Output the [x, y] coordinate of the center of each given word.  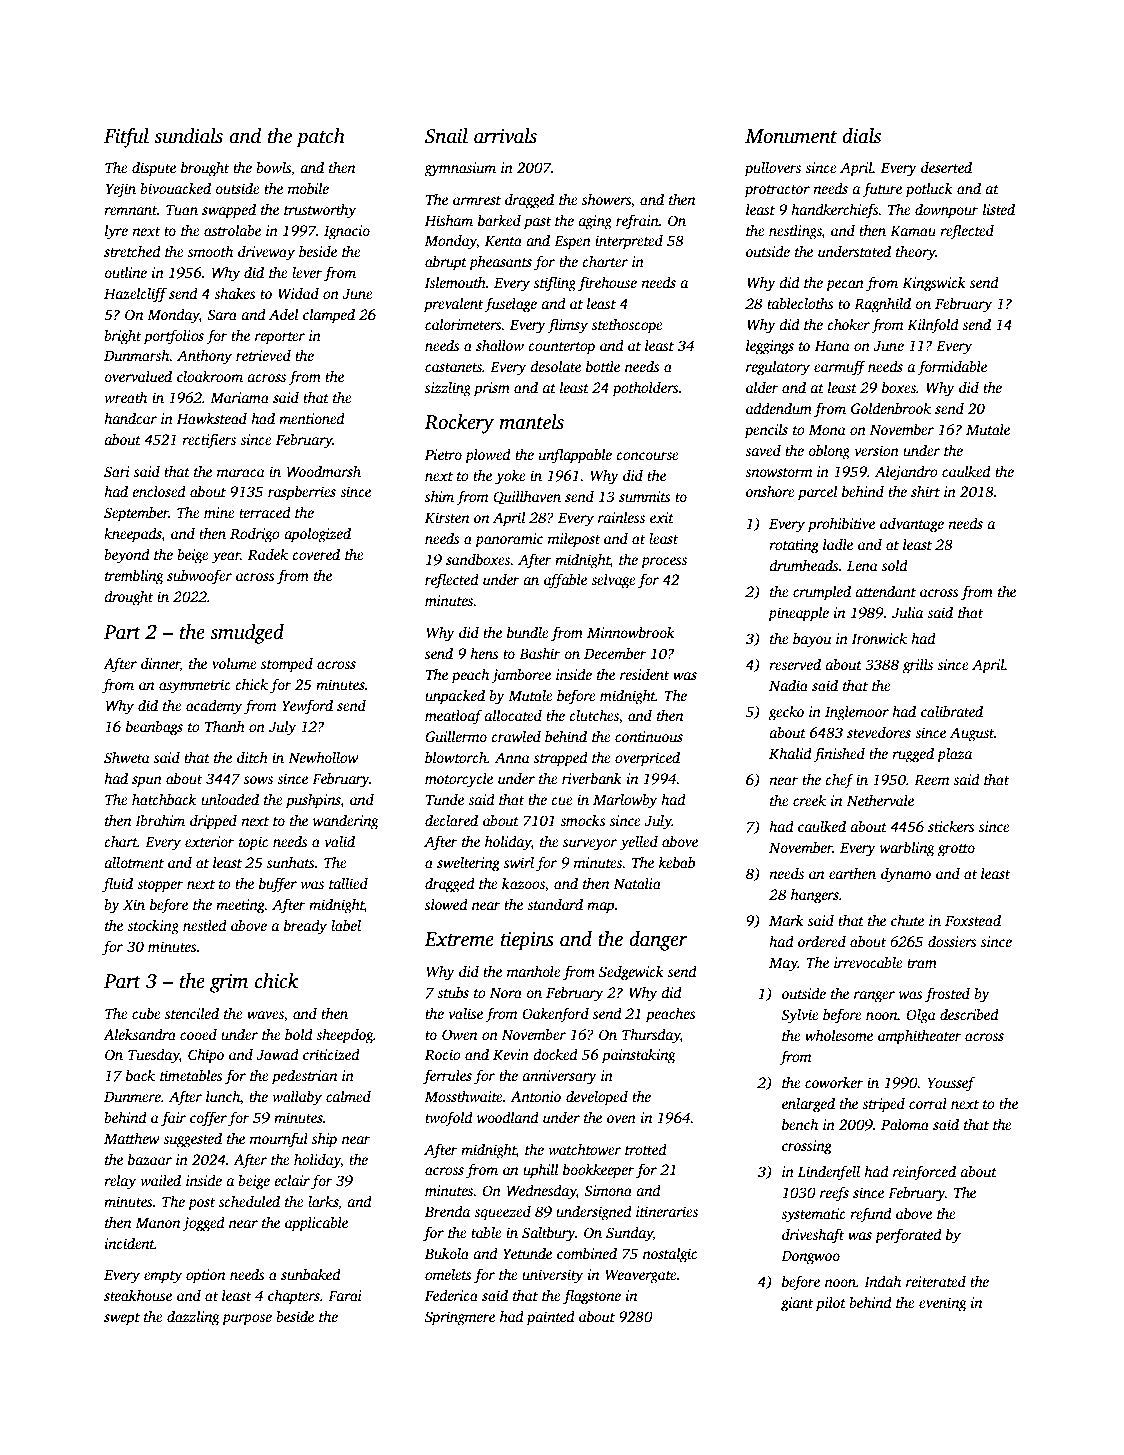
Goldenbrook [891, 408]
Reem [931, 780]
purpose [247, 1320]
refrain [637, 222]
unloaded [230, 799]
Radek [268, 554]
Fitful [126, 138]
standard [555, 904]
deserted [946, 167]
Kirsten [447, 517]
